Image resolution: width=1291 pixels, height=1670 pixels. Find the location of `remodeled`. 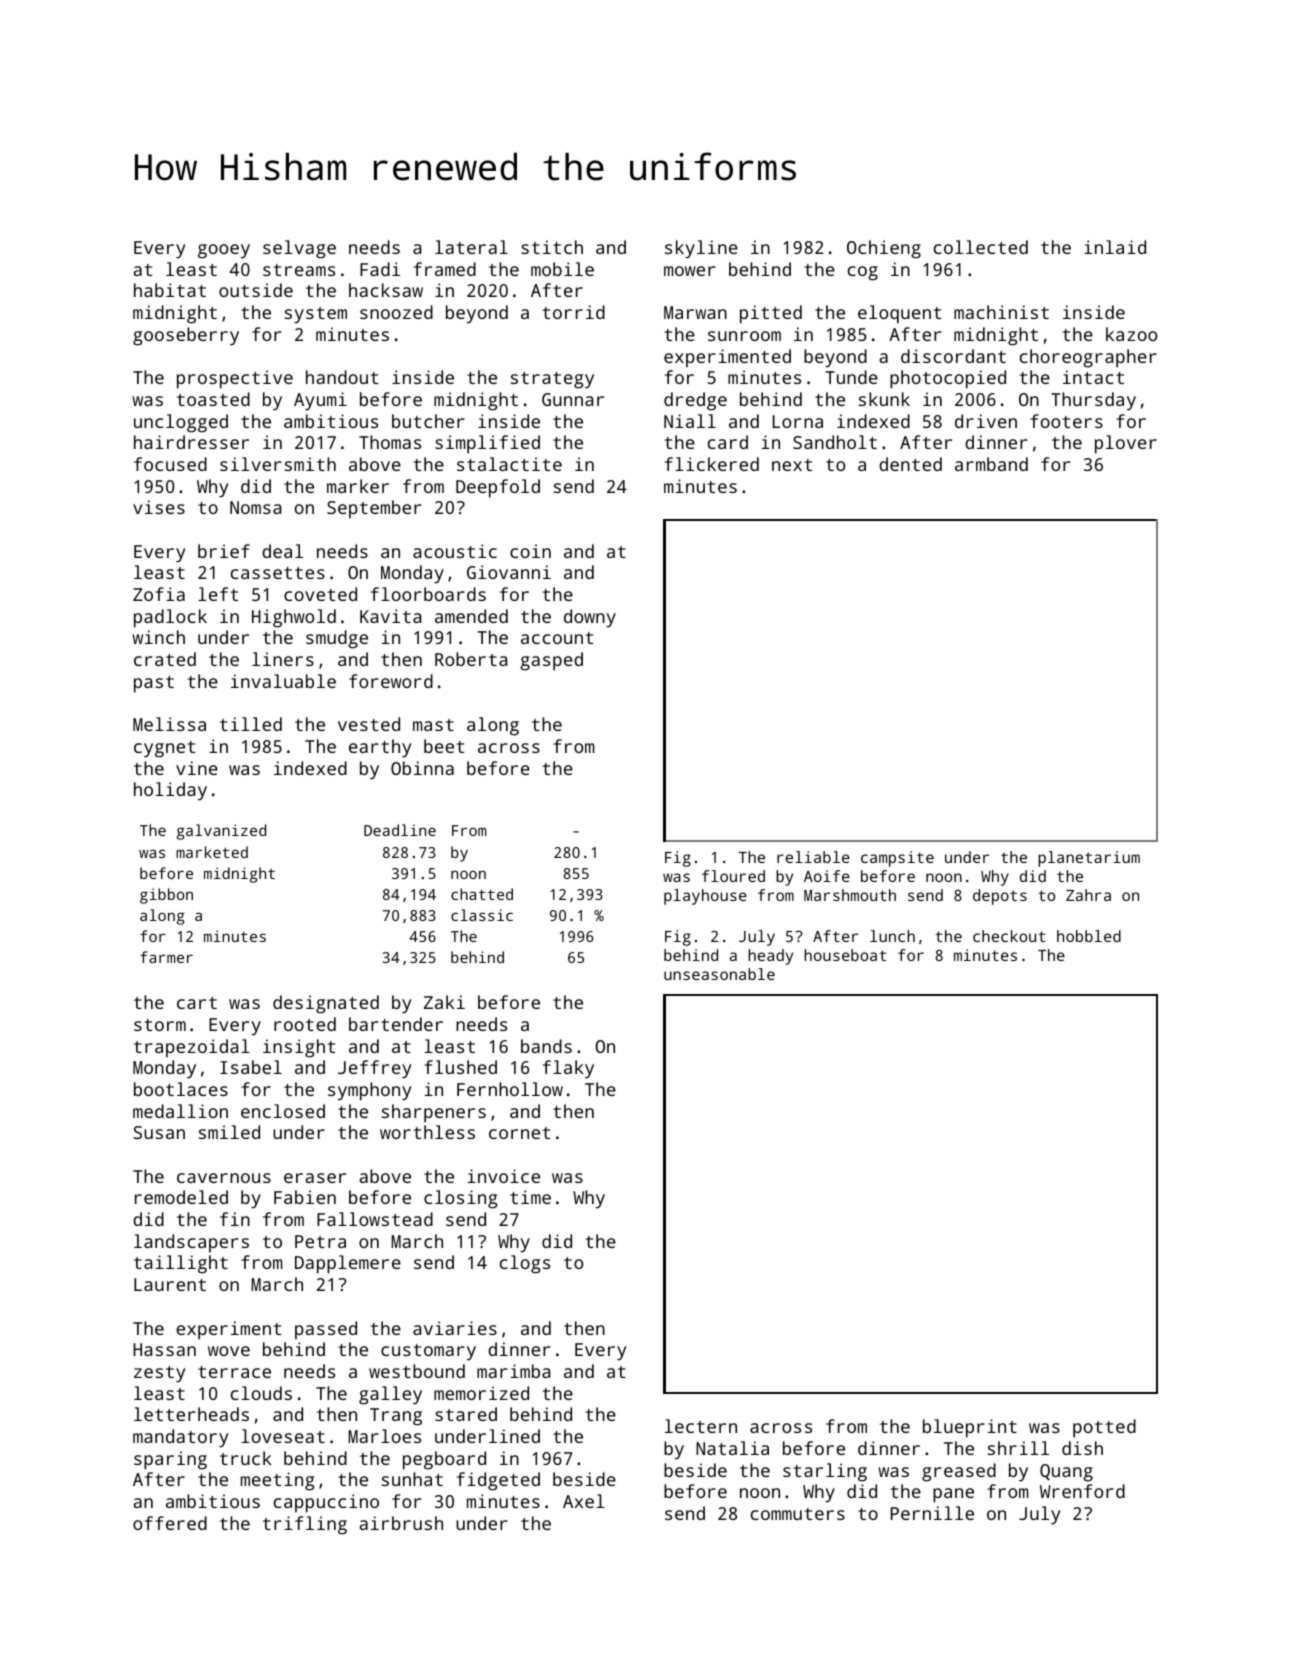

remodeled is located at coordinates (181, 1197).
